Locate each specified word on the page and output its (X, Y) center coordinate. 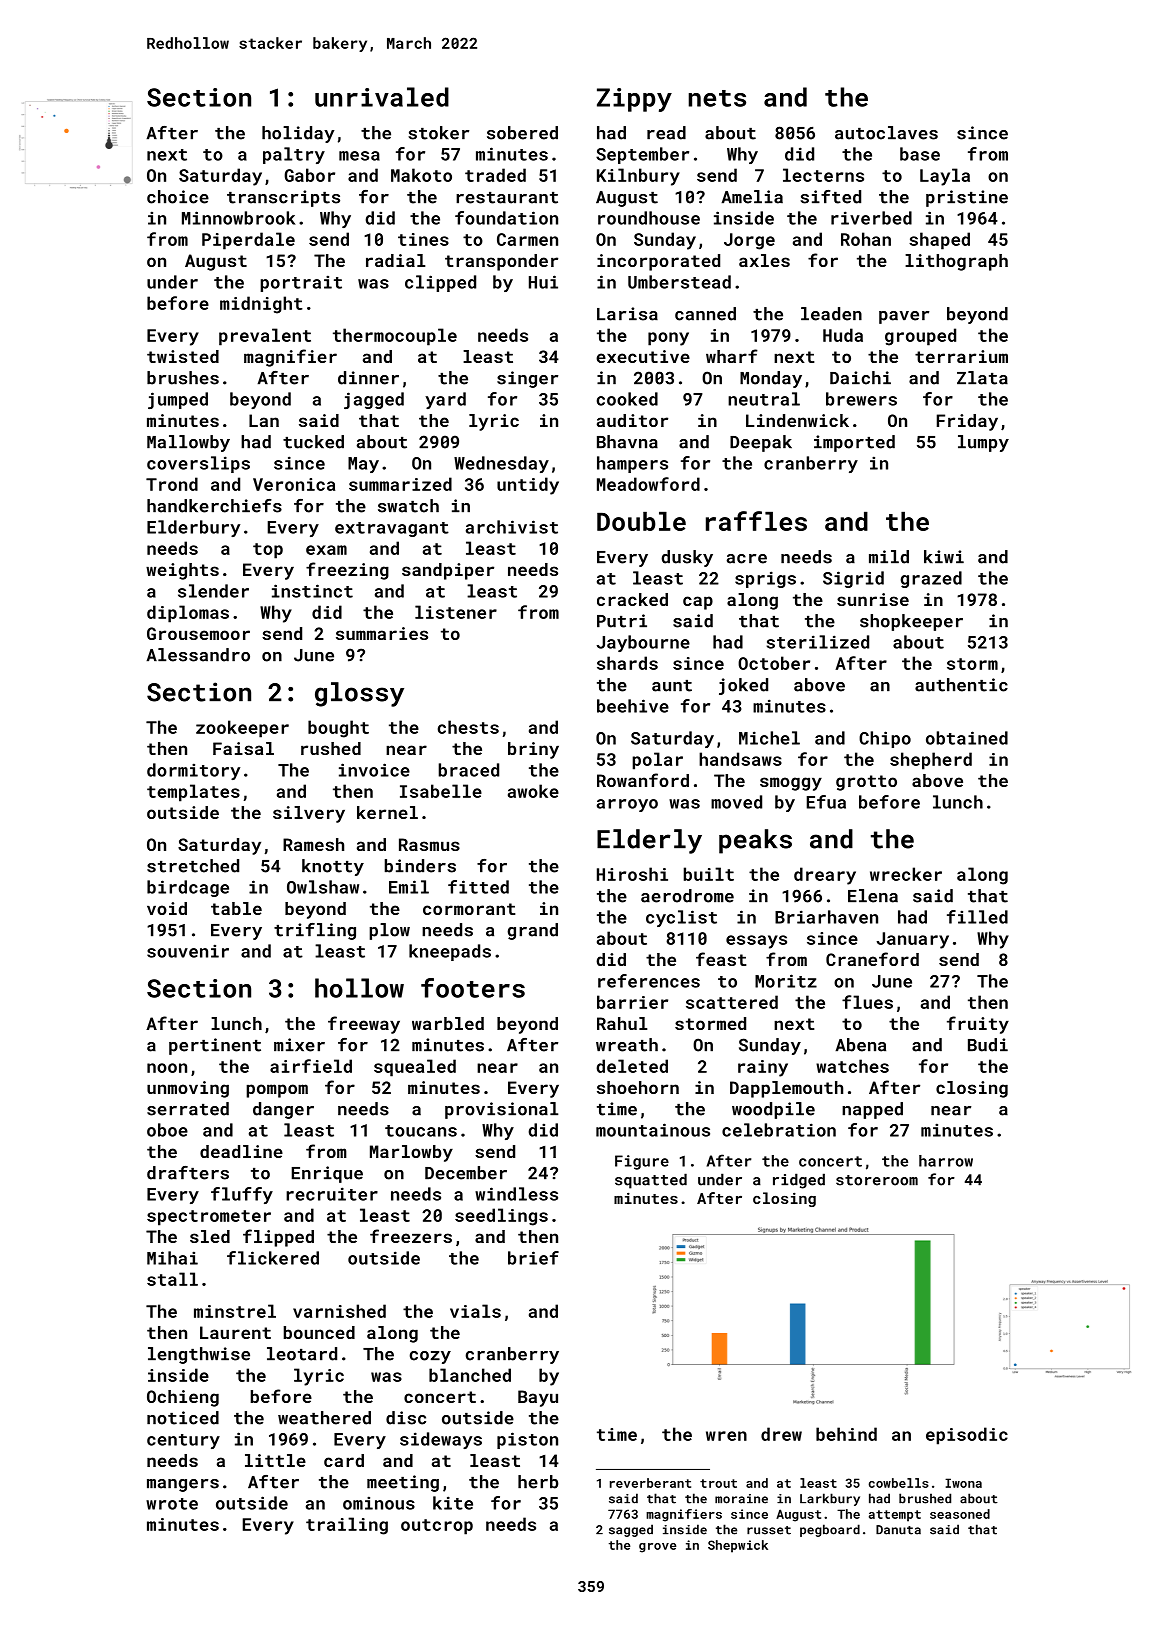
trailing (347, 1526)
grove (657, 1548)
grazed (931, 579)
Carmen (527, 239)
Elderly (649, 841)
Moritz (786, 981)
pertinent (215, 1046)
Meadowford (648, 484)
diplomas (188, 614)
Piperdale (248, 241)
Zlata (982, 378)
